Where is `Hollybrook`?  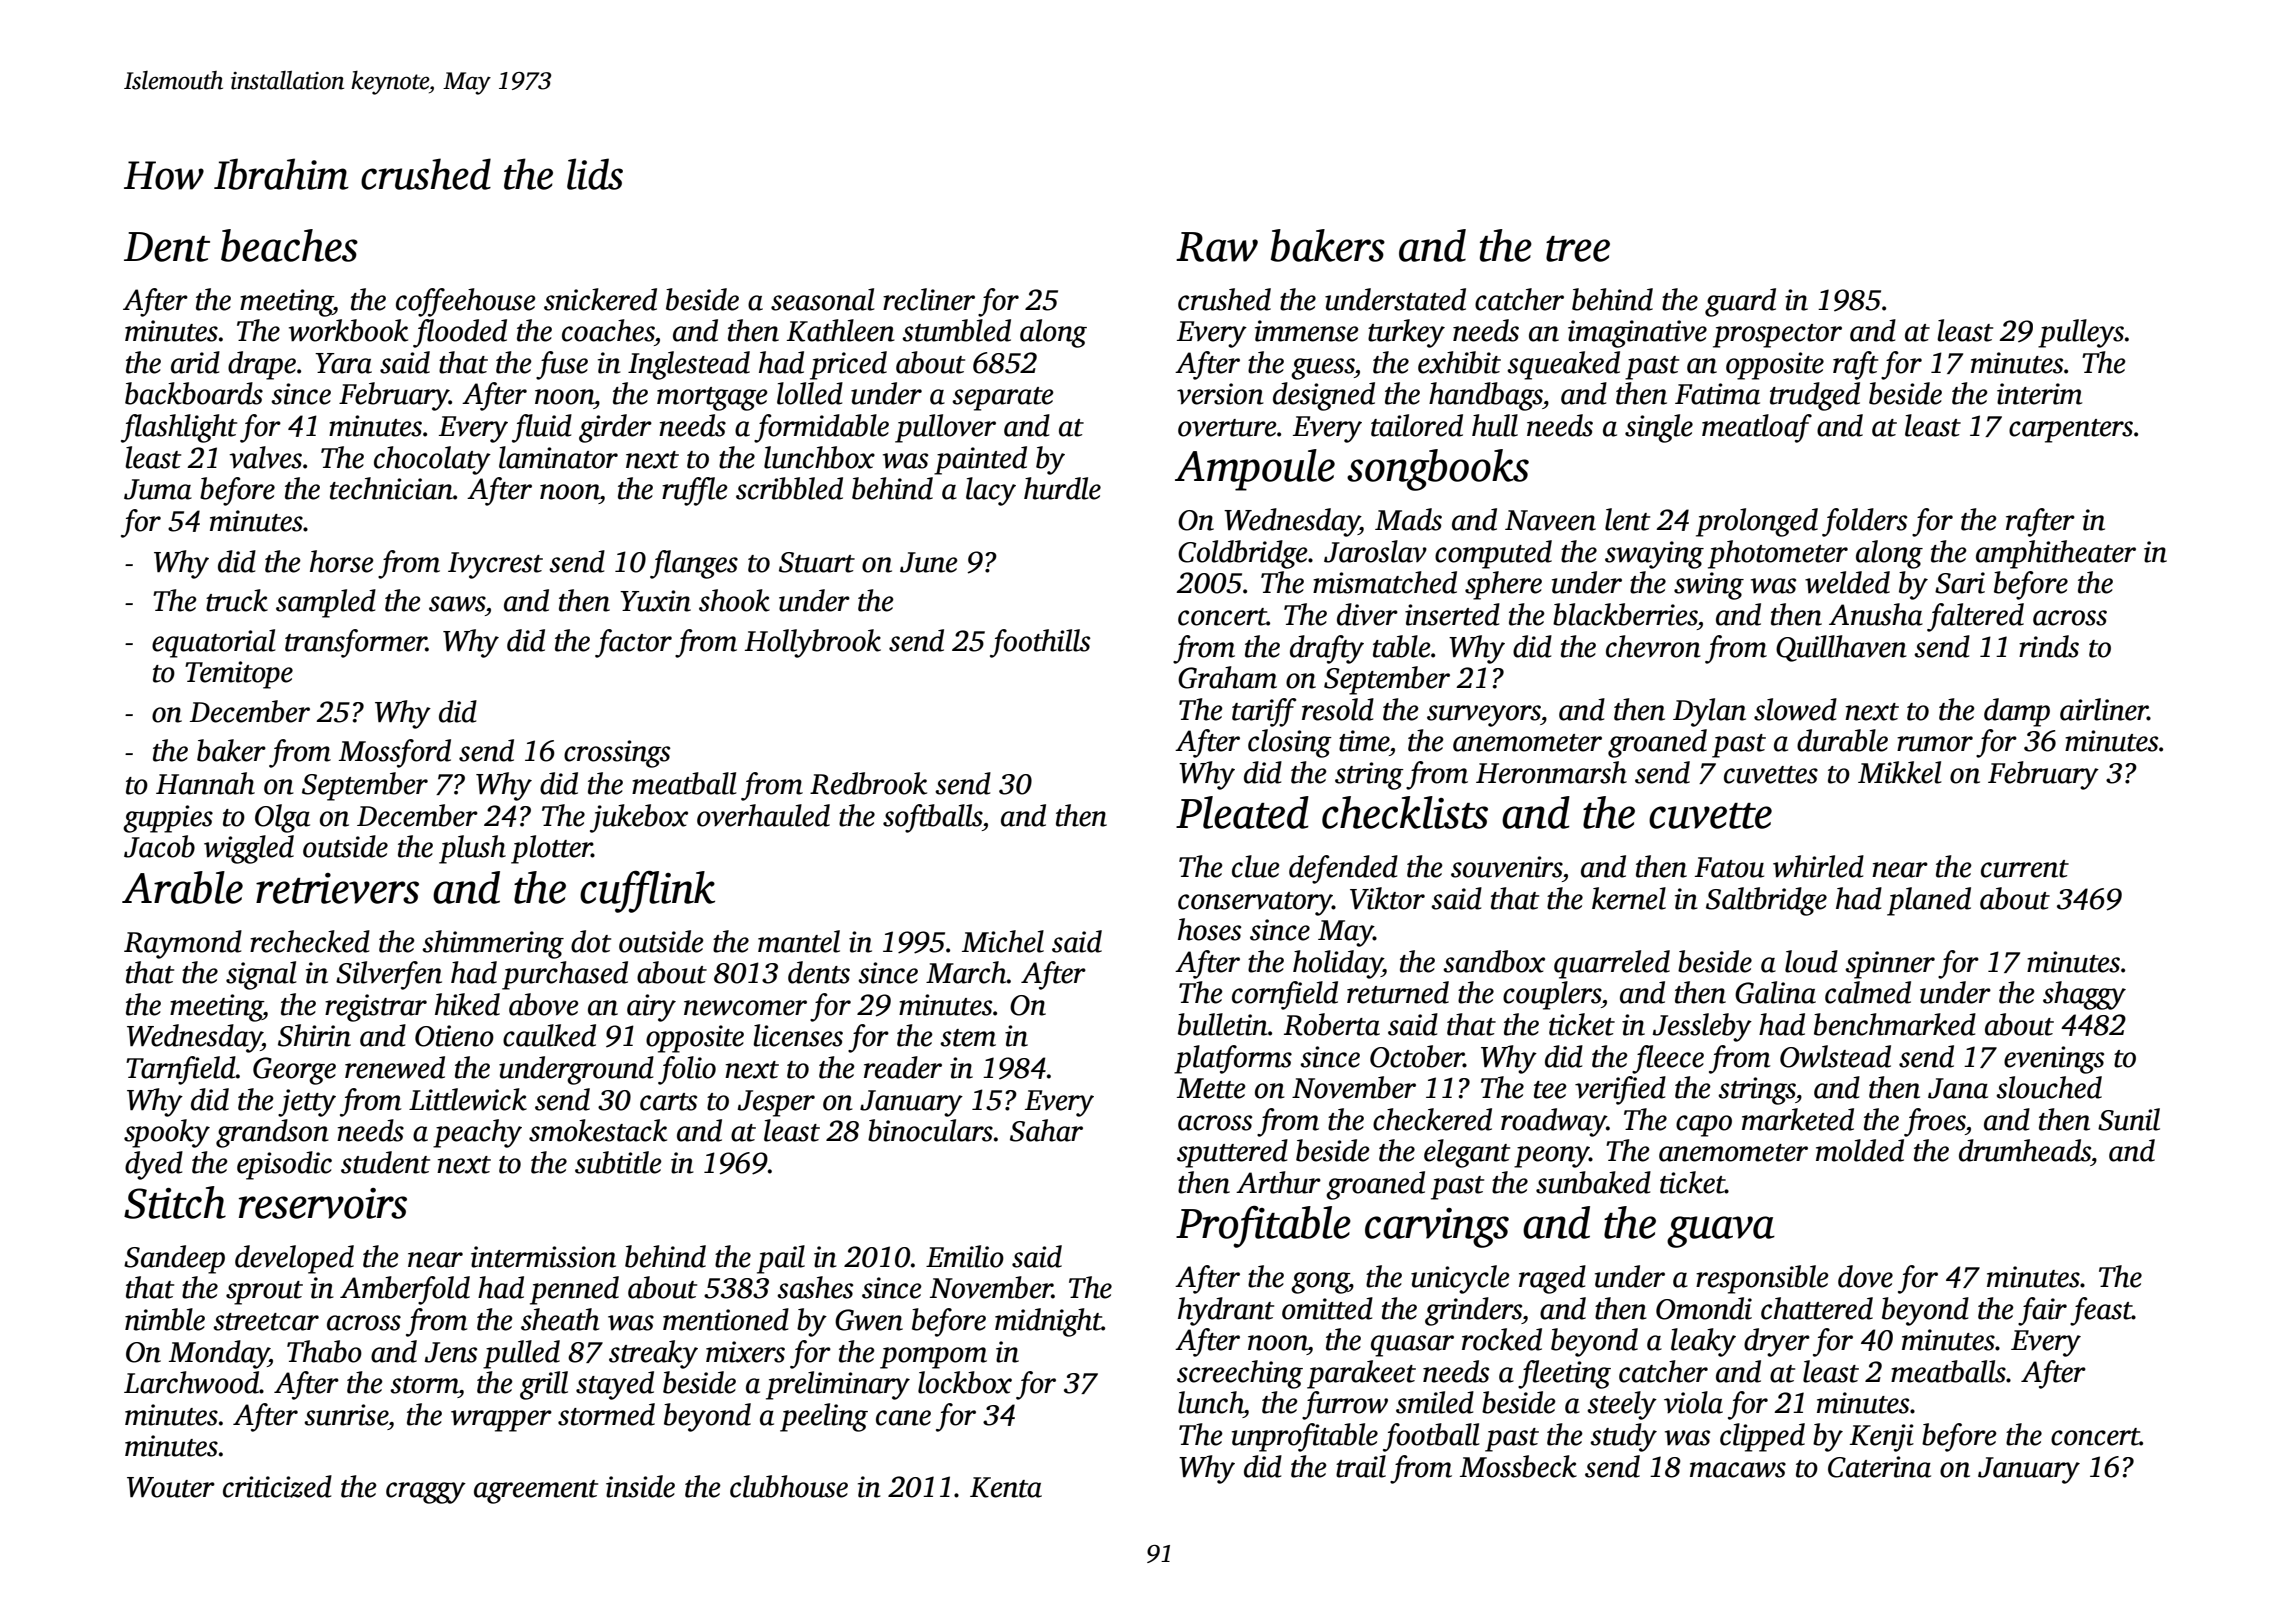 Hollybrook is located at coordinates (813, 643).
